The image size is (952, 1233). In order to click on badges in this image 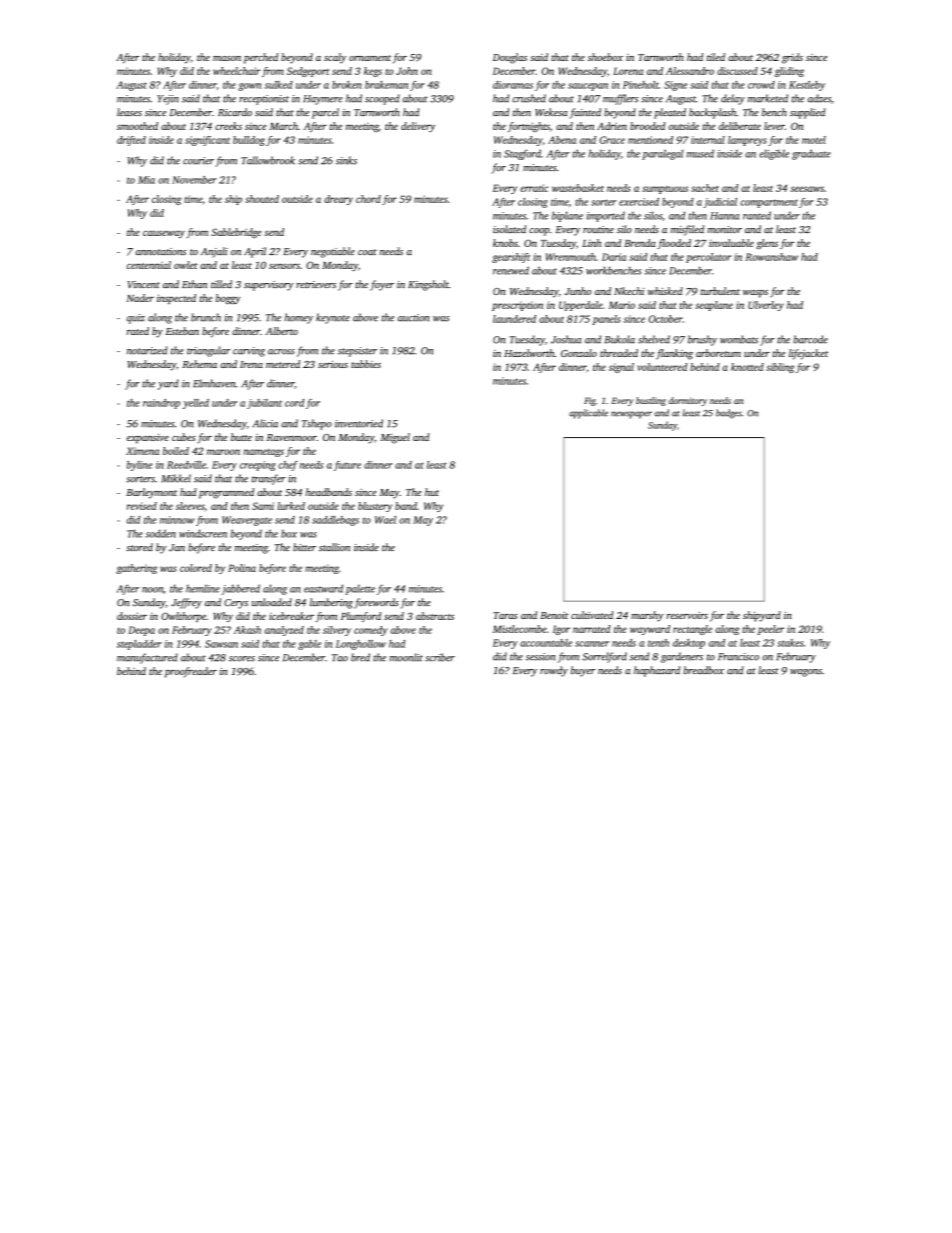, I will do `click(729, 414)`.
